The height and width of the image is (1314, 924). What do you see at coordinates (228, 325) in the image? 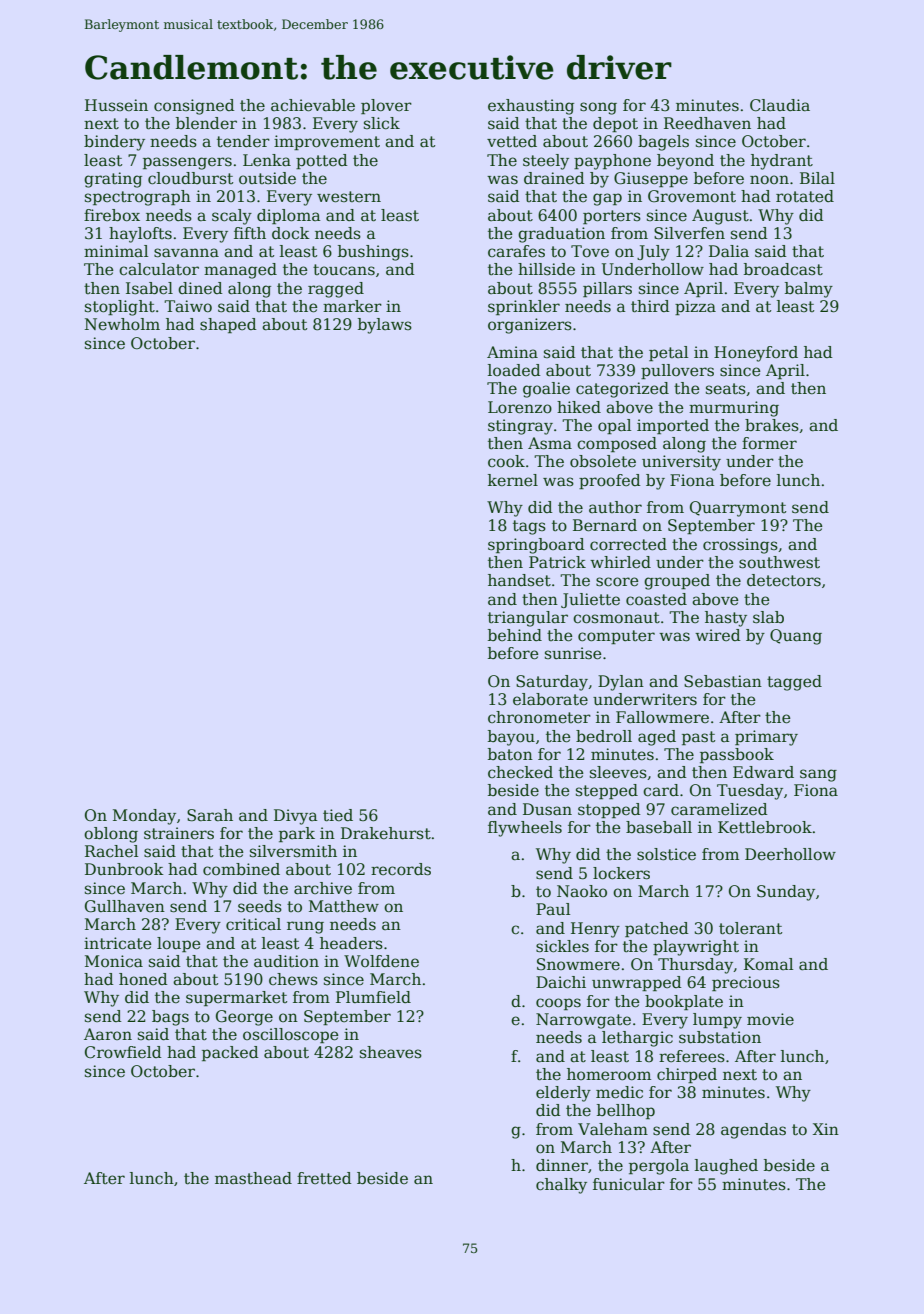
I see `shaped` at bounding box center [228, 325].
